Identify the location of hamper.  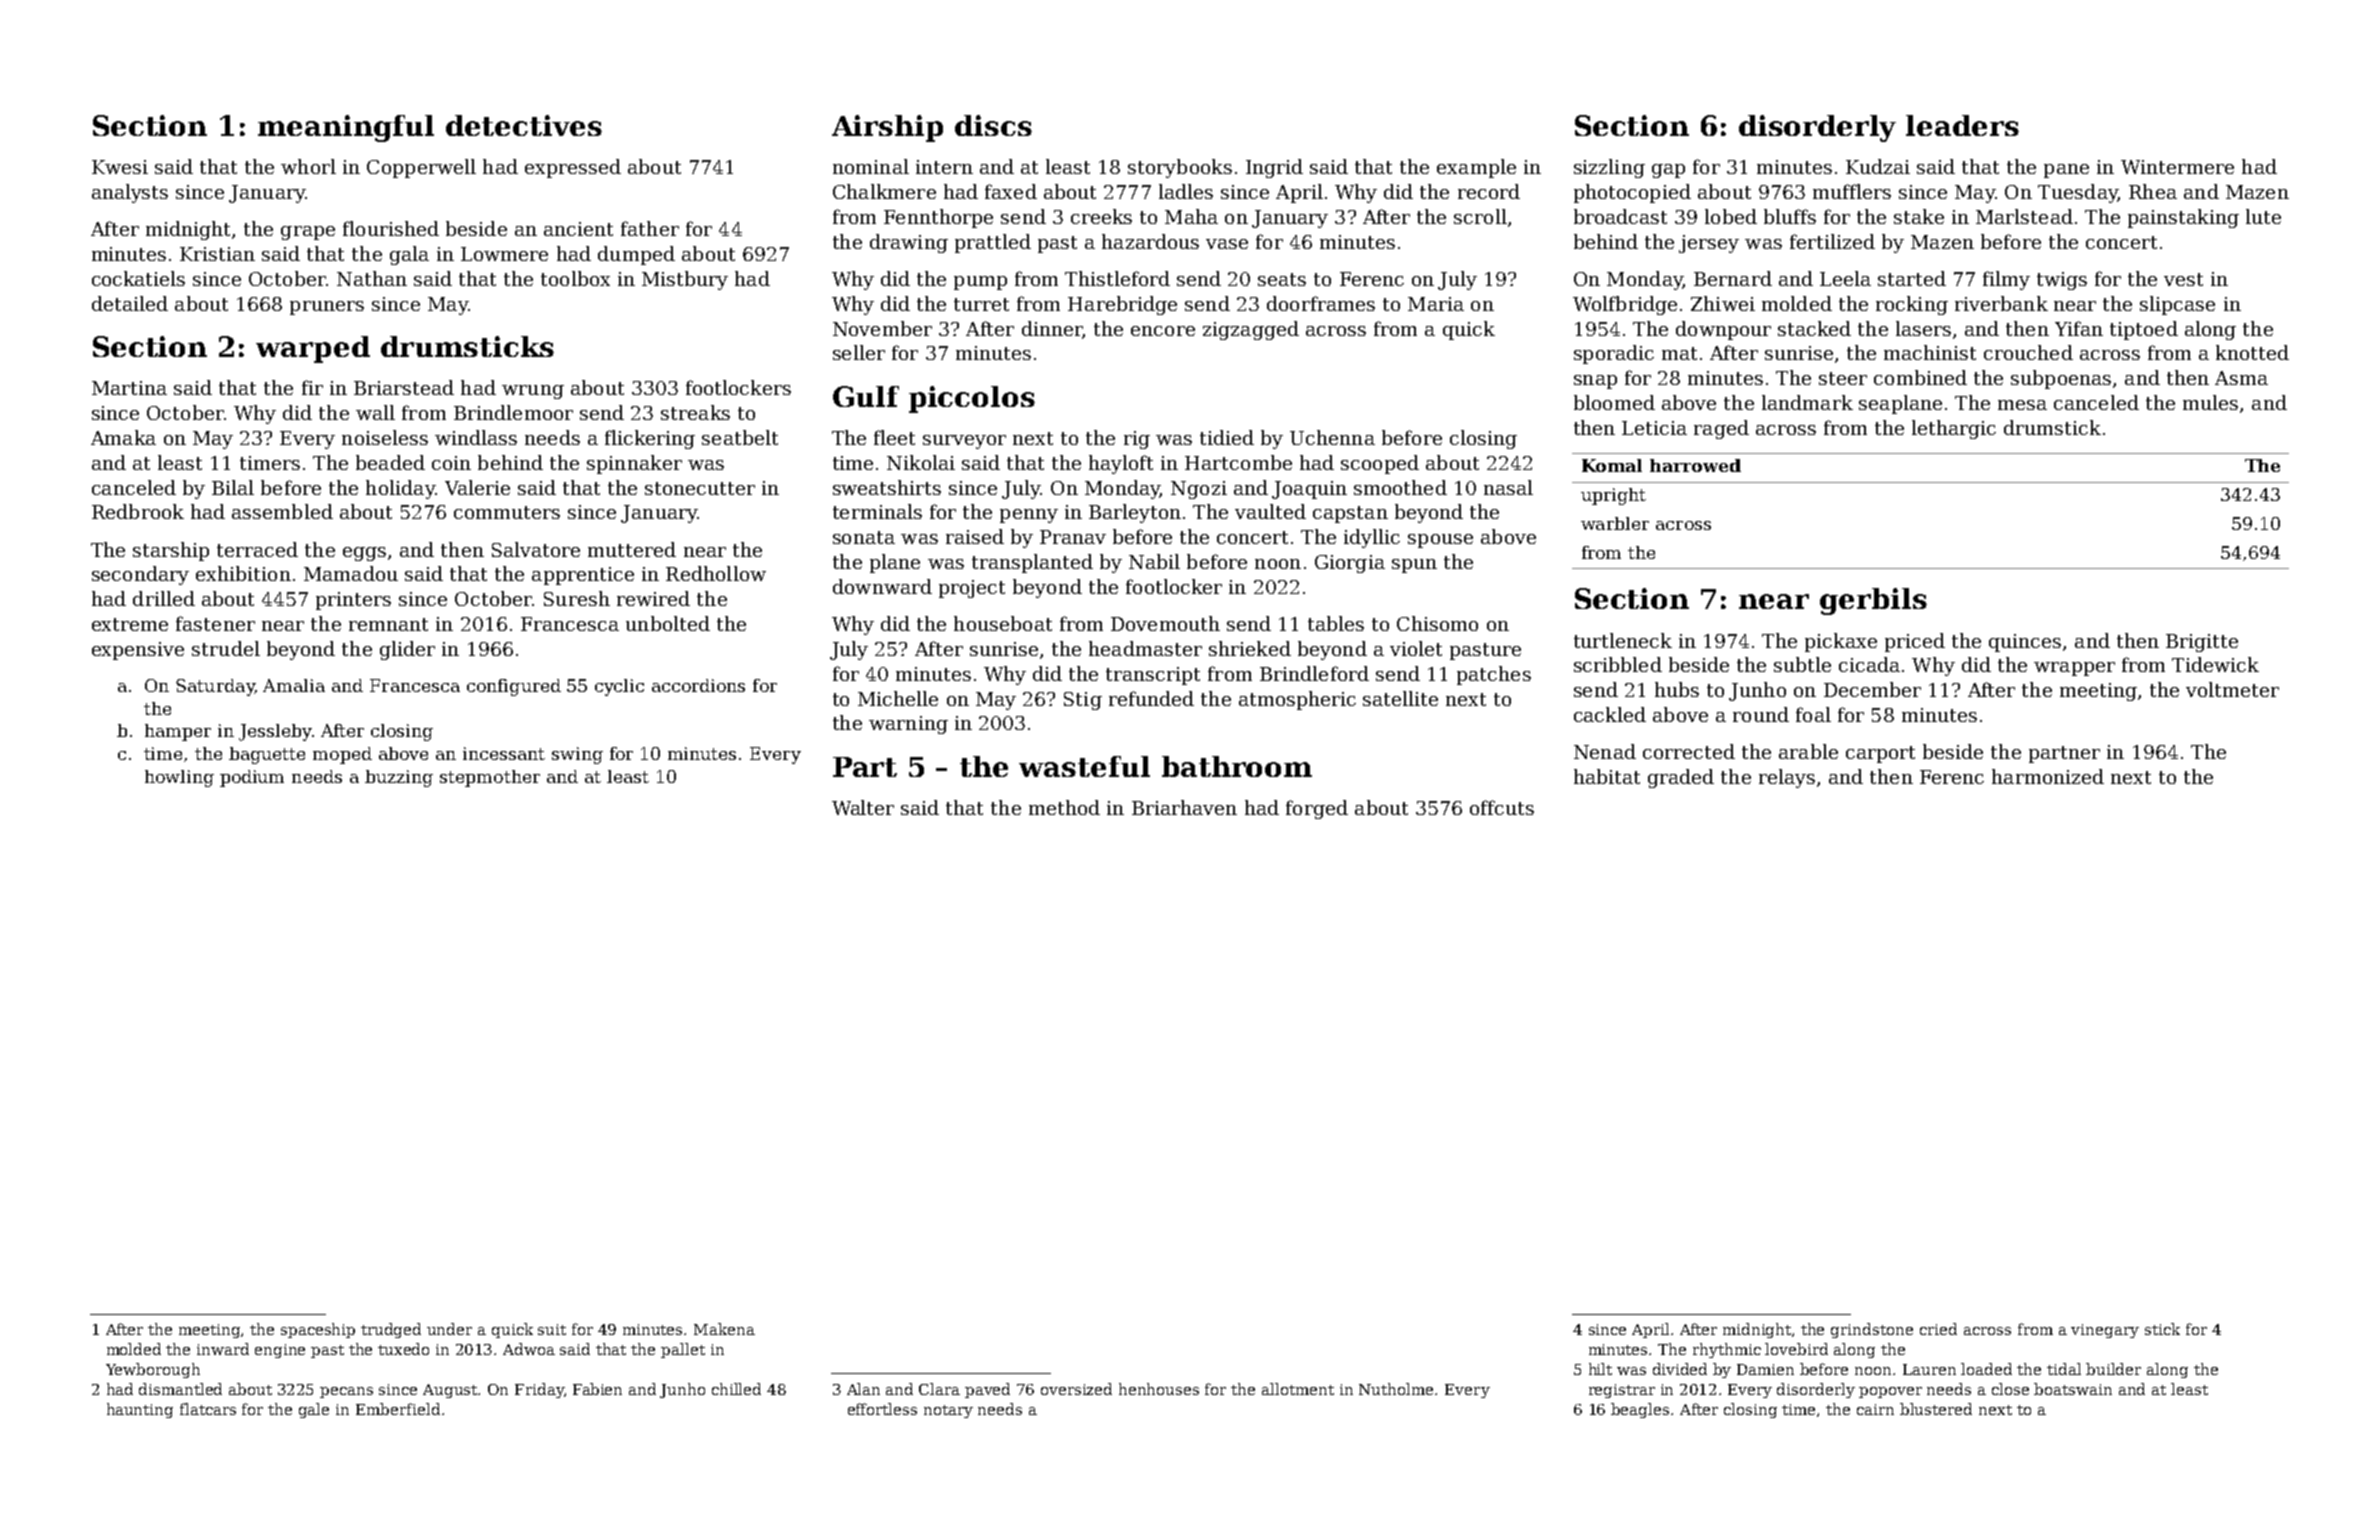
(178, 732).
